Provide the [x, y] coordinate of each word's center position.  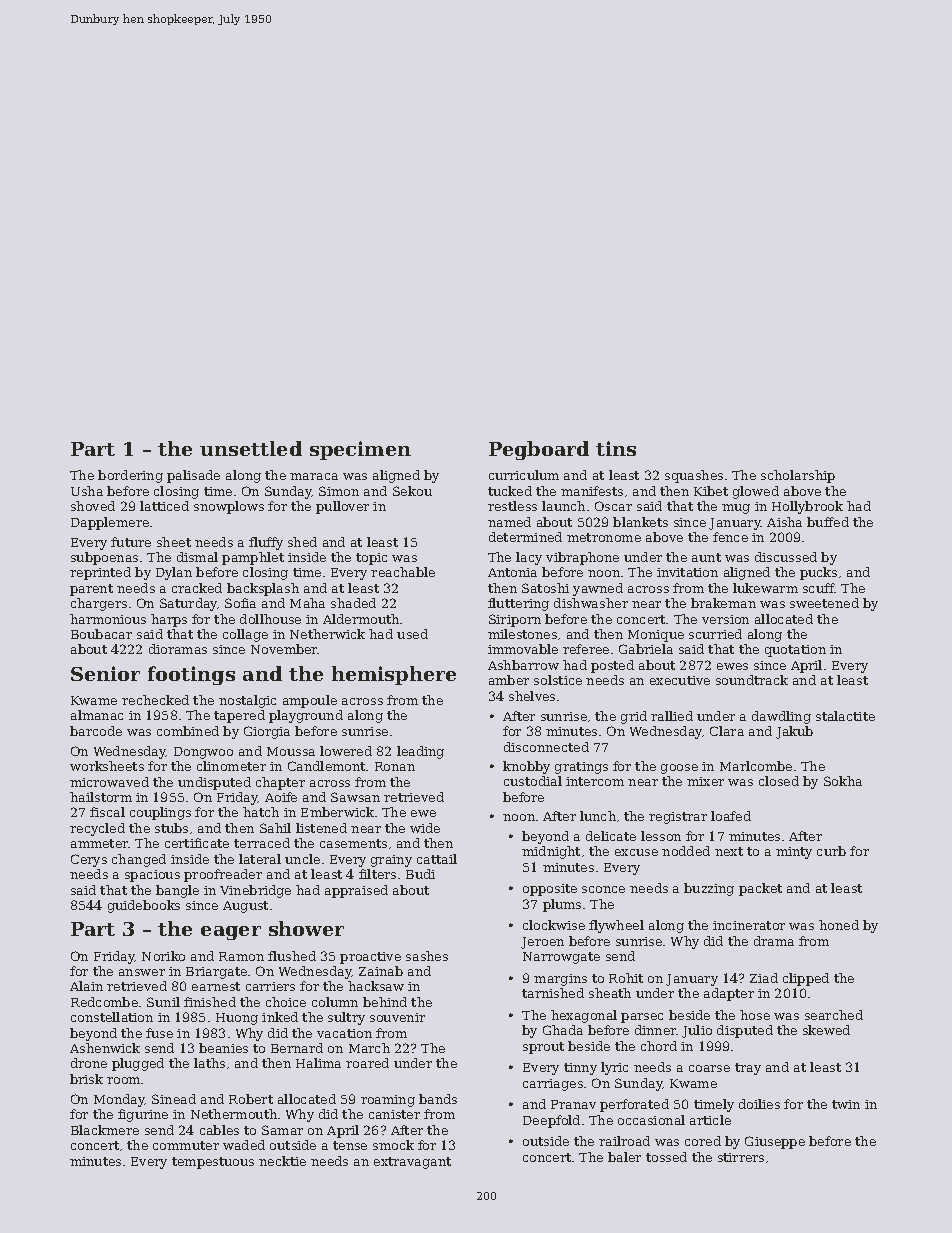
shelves [532, 696]
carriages [553, 1085]
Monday [119, 1100]
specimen [360, 450]
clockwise [554, 925]
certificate [197, 843]
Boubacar [101, 634]
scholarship [798, 476]
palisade [193, 476]
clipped [806, 979]
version [725, 619]
